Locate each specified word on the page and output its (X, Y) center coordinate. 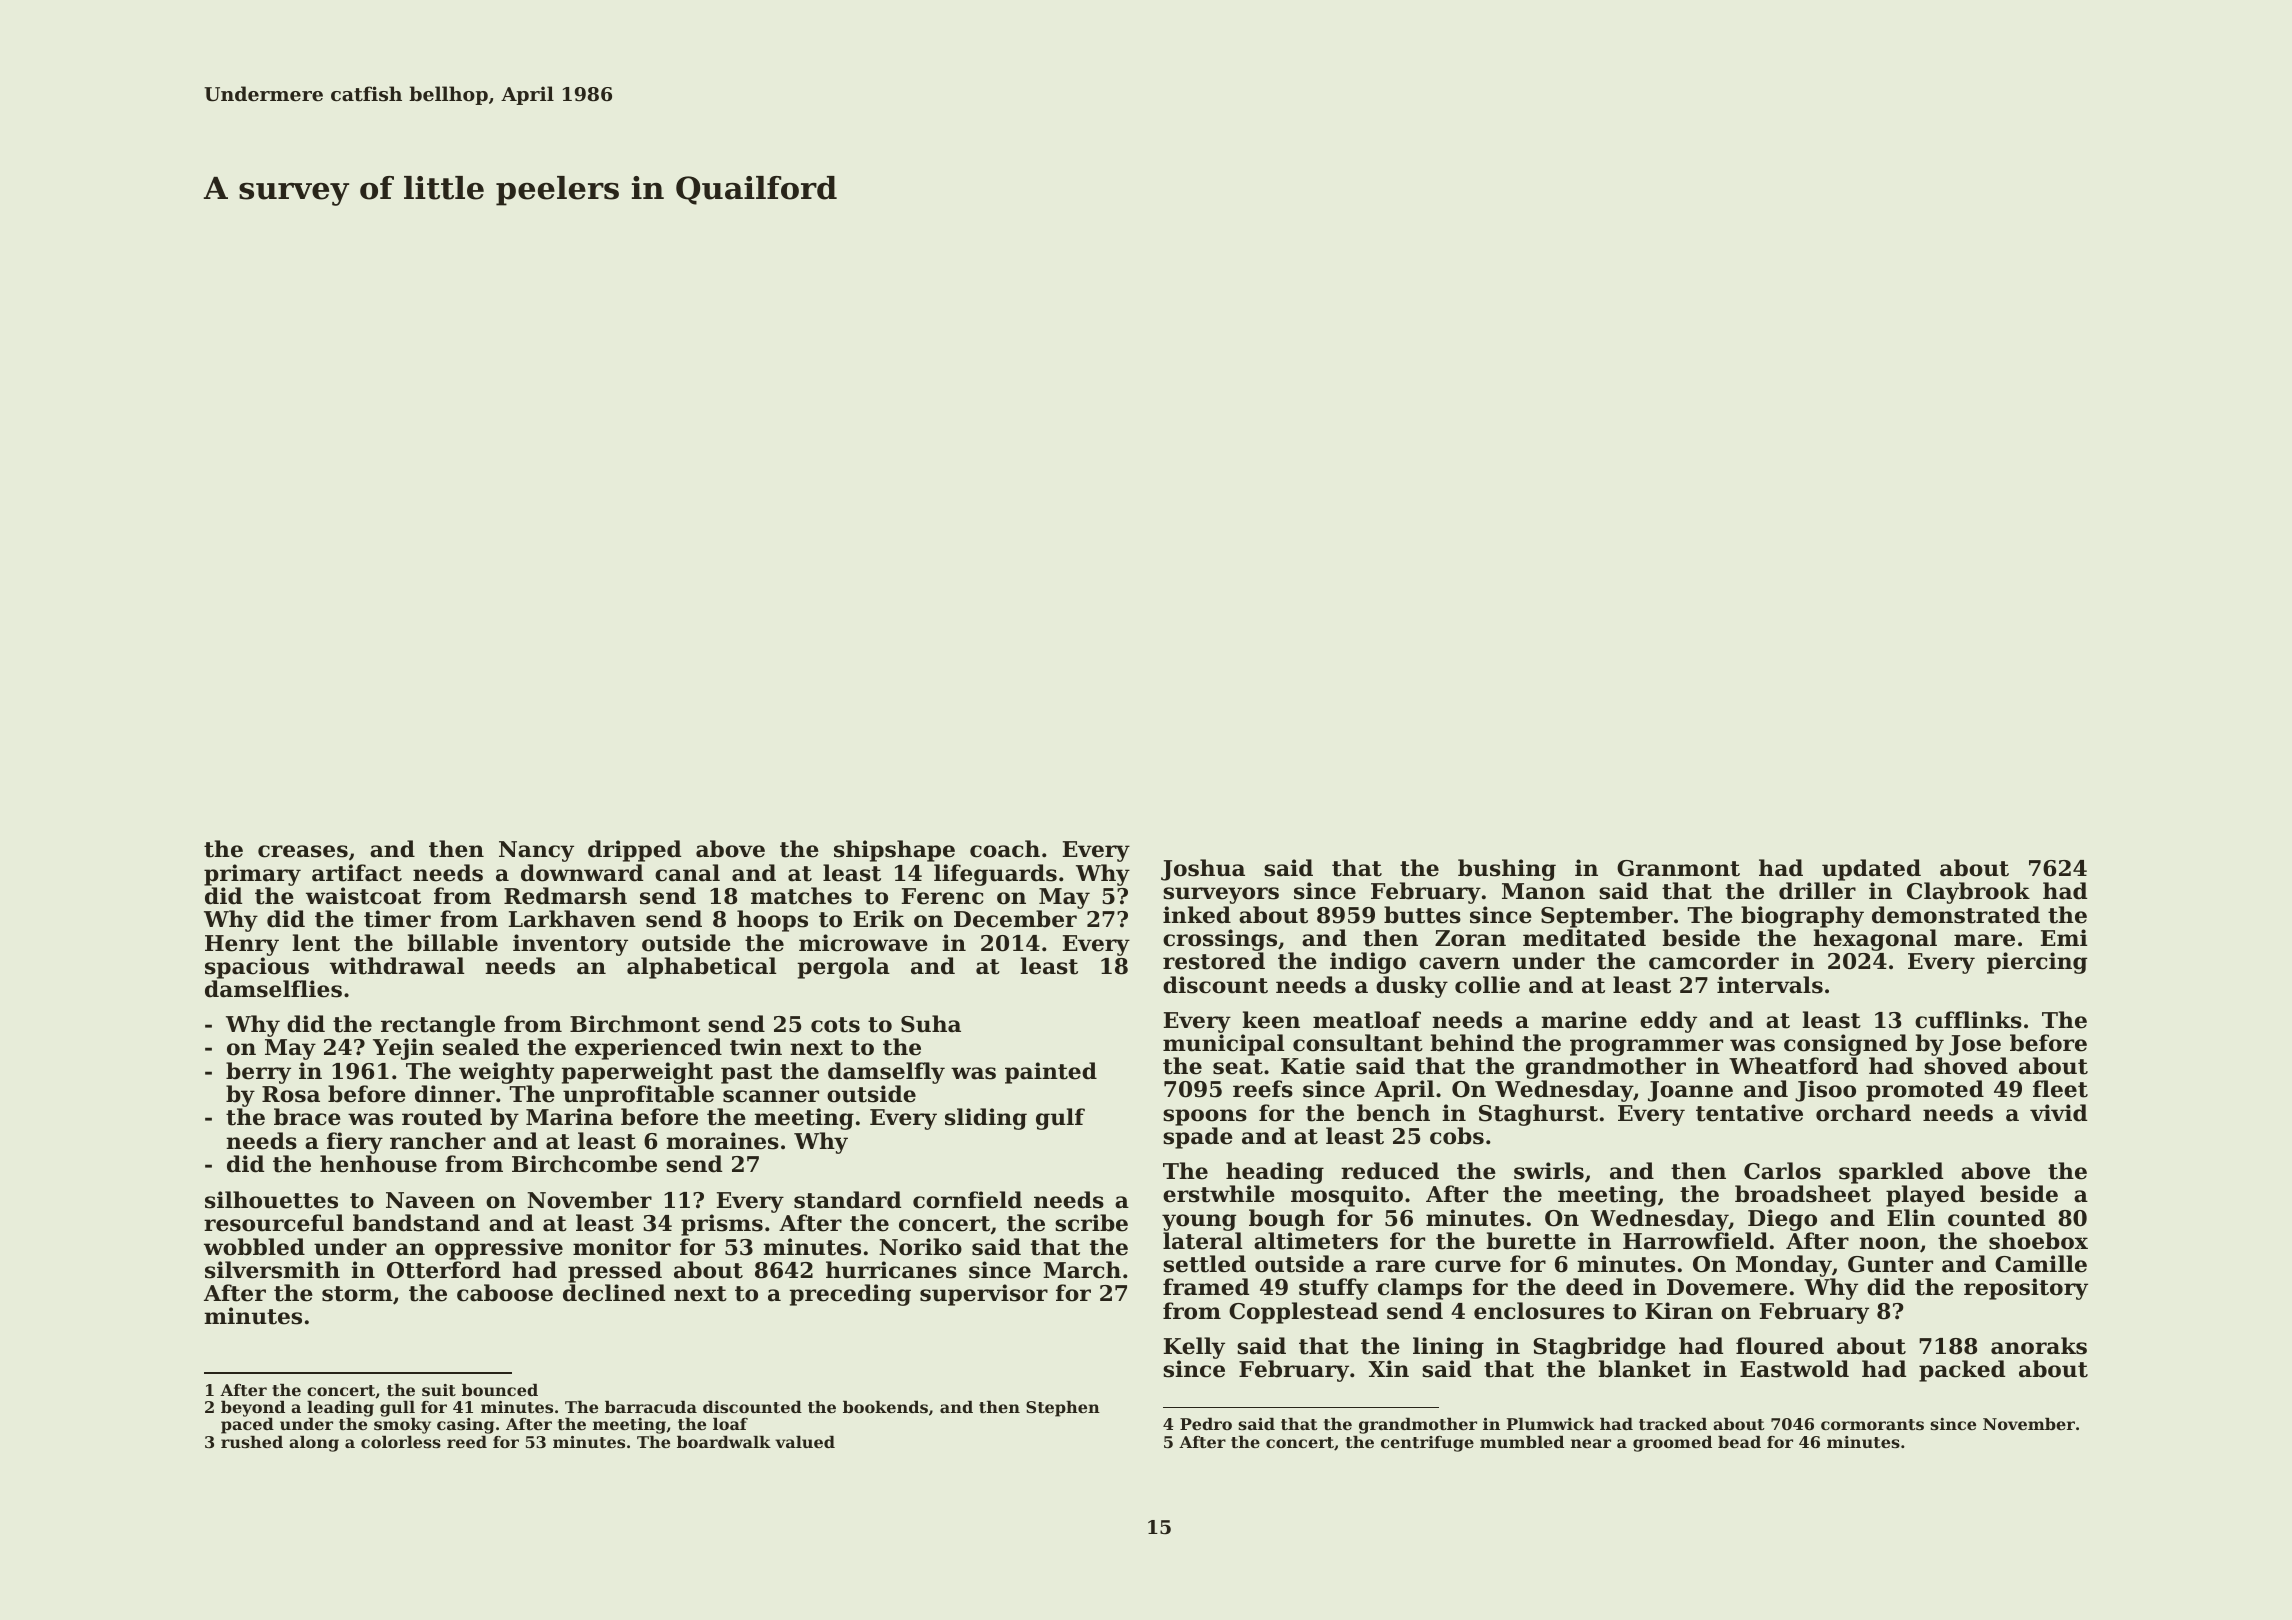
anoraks (2039, 1346)
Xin (1388, 1368)
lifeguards (995, 875)
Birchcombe (584, 1164)
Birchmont (635, 1024)
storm (357, 1294)
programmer (1646, 1047)
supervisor (984, 1295)
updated (1871, 870)
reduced (1390, 1171)
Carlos (1782, 1171)
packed (1962, 1371)
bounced (500, 1390)
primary (252, 875)
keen (1271, 1020)
